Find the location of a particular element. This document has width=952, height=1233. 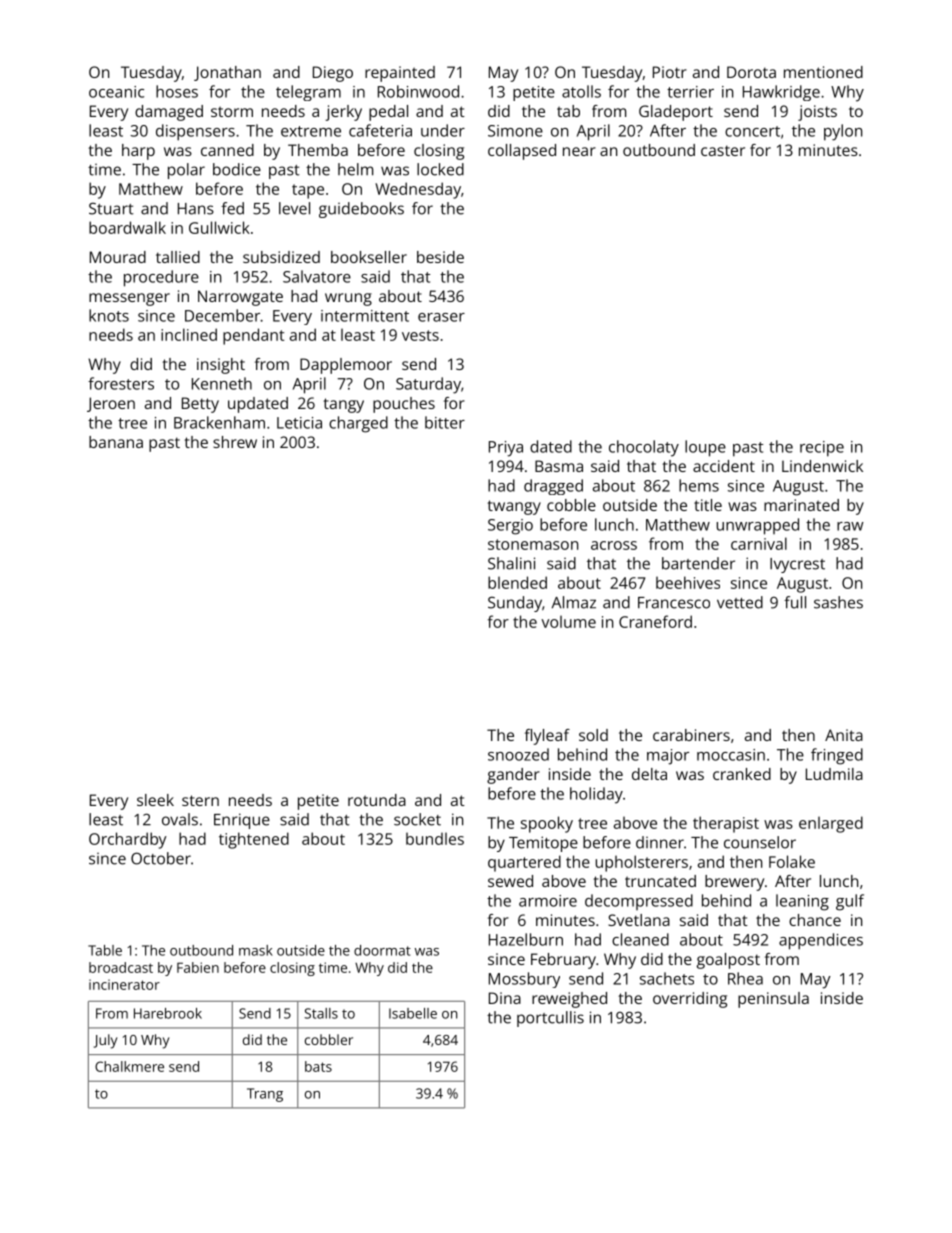

enlarged is located at coordinates (831, 824).
